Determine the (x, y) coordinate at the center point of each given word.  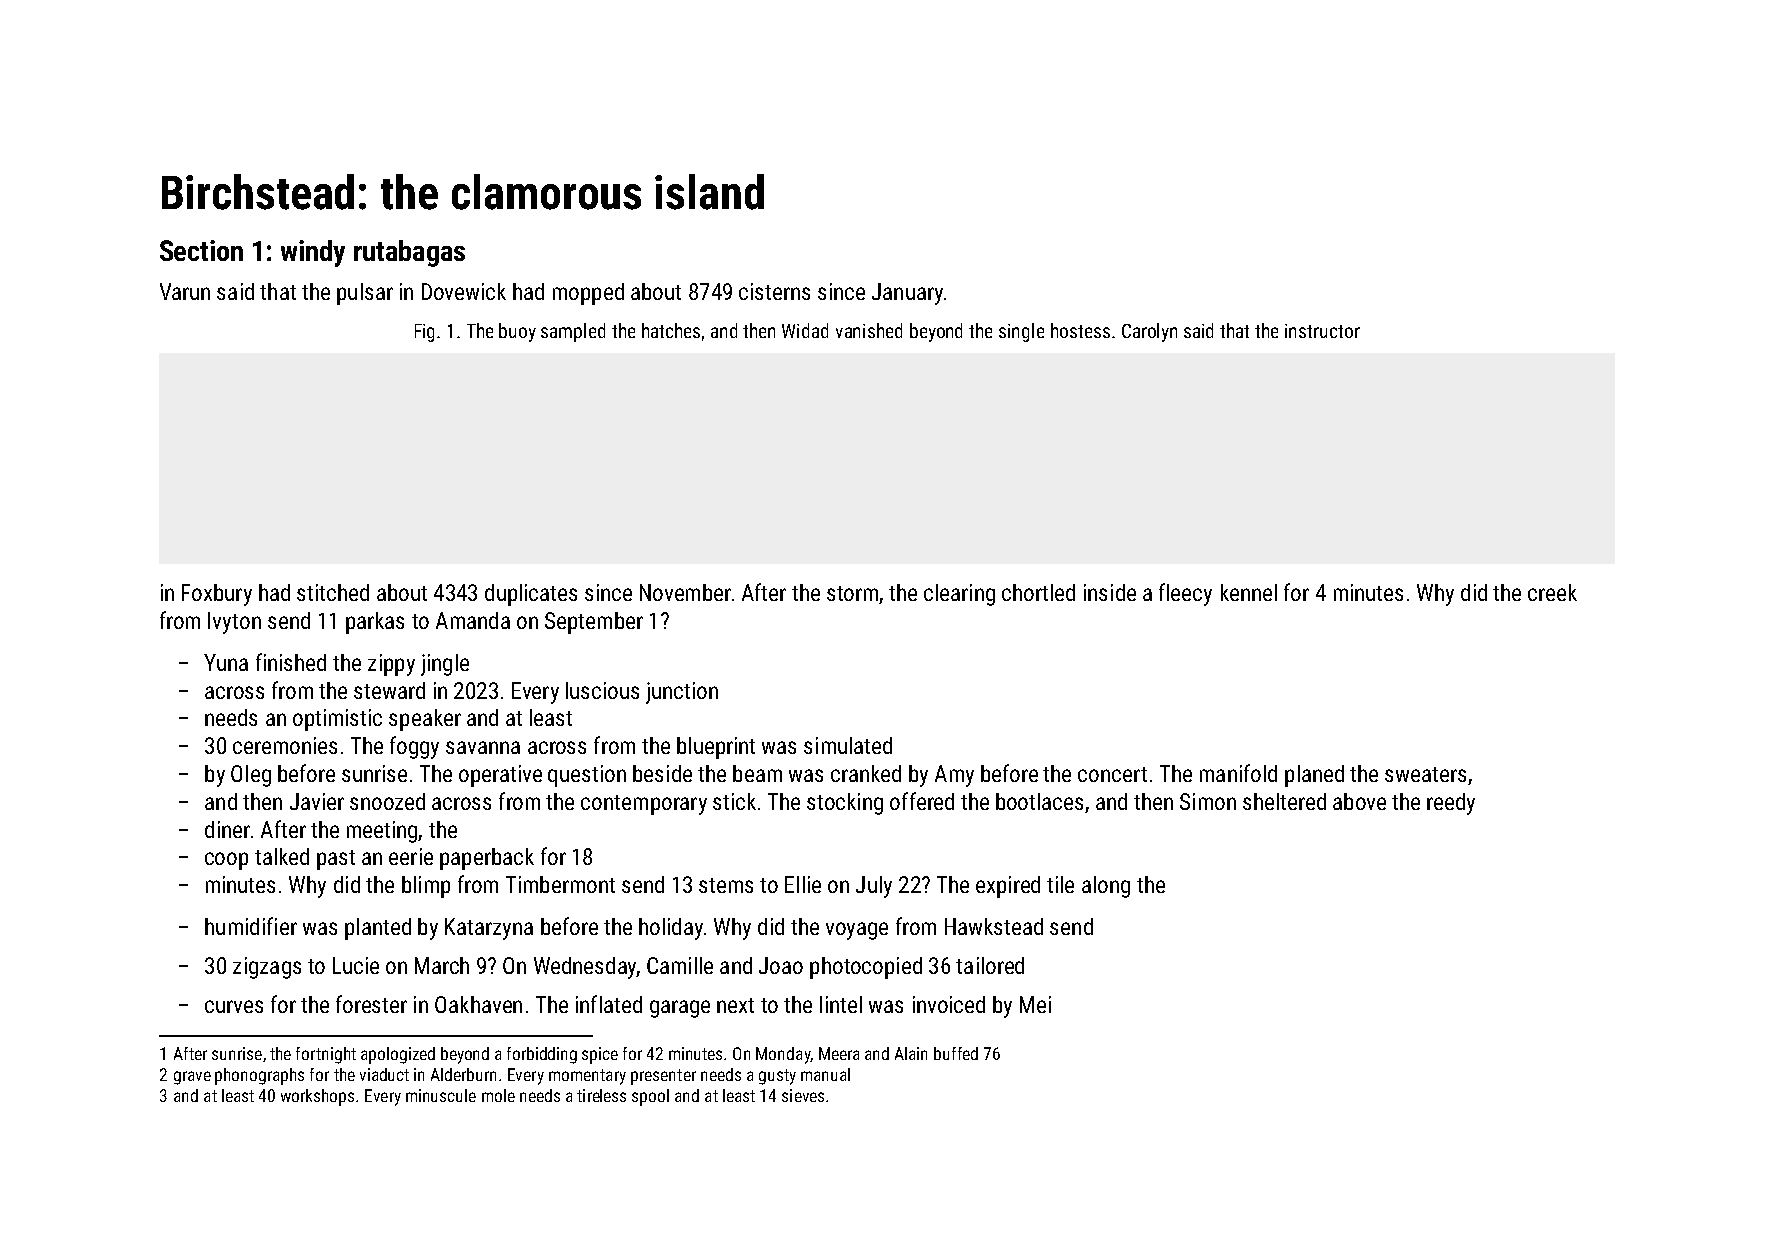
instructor (1322, 331)
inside (1110, 592)
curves (234, 1006)
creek (1552, 592)
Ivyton (234, 623)
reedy (1451, 804)
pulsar (365, 294)
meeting (382, 832)
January (907, 294)
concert (1112, 774)
